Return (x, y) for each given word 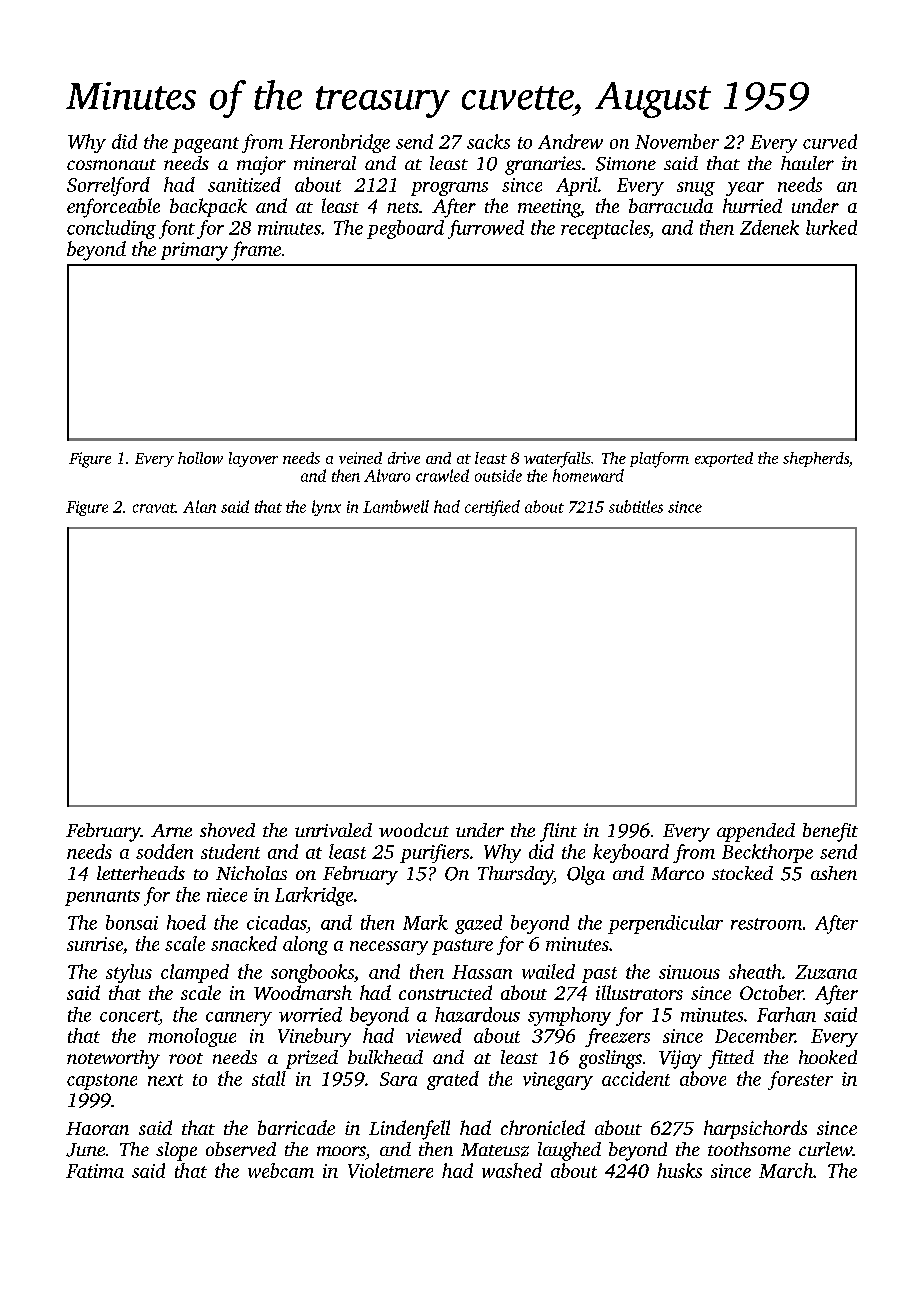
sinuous (689, 972)
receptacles (605, 229)
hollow (200, 458)
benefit (830, 832)
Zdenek (769, 227)
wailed (548, 971)
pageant (205, 145)
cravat (154, 508)
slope (176, 1151)
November (677, 141)
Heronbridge (339, 143)
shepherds (816, 459)
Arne (171, 830)
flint (558, 832)
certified (492, 508)
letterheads (141, 873)
